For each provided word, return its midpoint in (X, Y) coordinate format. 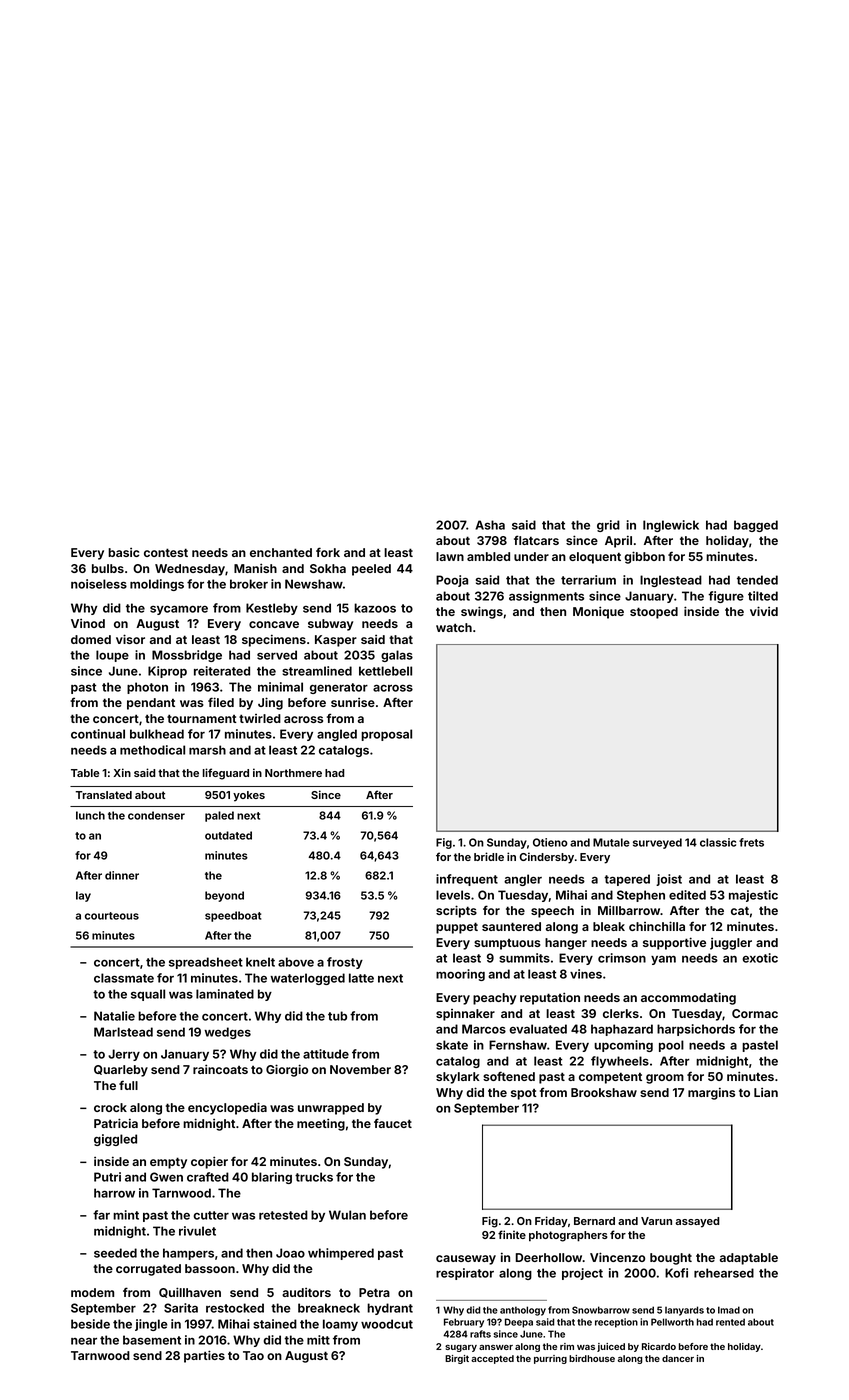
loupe (112, 656)
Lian (766, 1092)
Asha (490, 525)
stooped (654, 613)
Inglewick (671, 526)
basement (152, 1340)
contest (166, 552)
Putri (107, 1177)
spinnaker (465, 1015)
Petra (374, 1292)
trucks (314, 1177)
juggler (731, 944)
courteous (112, 916)
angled (337, 735)
